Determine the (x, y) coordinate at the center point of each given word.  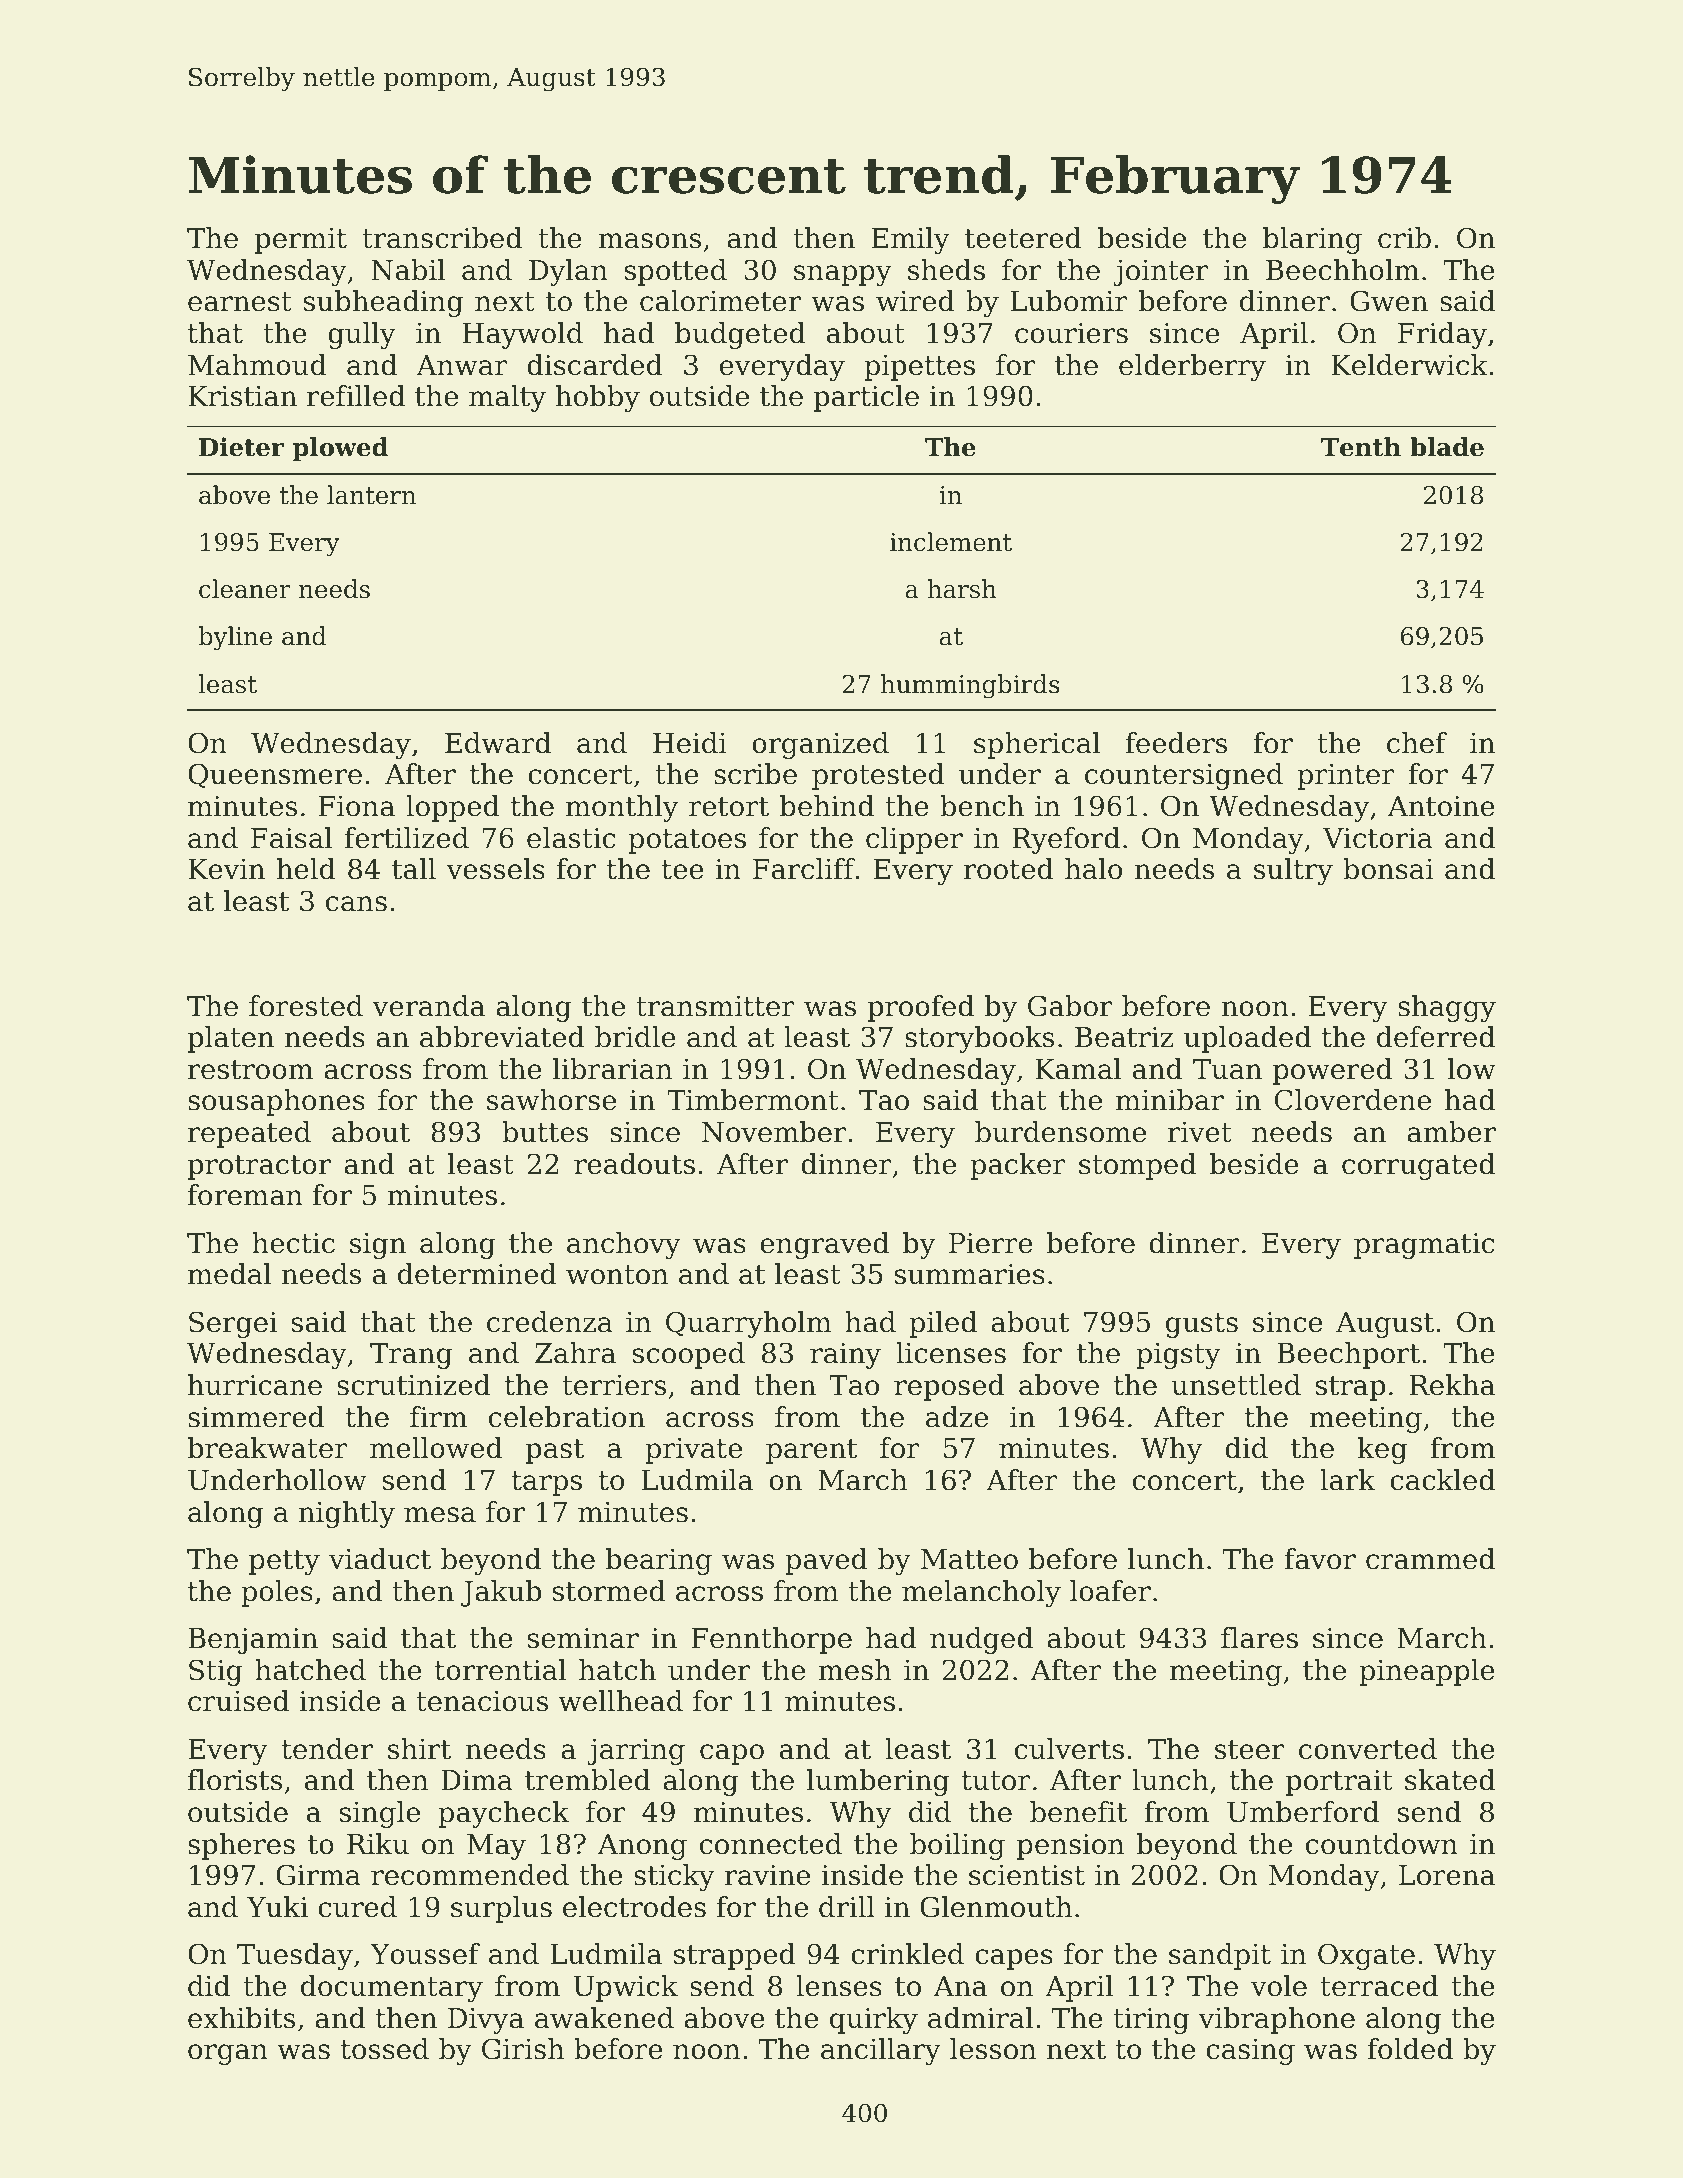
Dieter (241, 447)
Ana (960, 1986)
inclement (951, 542)
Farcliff (804, 869)
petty (284, 1562)
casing (1250, 2052)
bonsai (1388, 869)
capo (732, 1754)
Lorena (1447, 1875)
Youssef (425, 1954)
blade (1447, 447)
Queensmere (275, 776)
